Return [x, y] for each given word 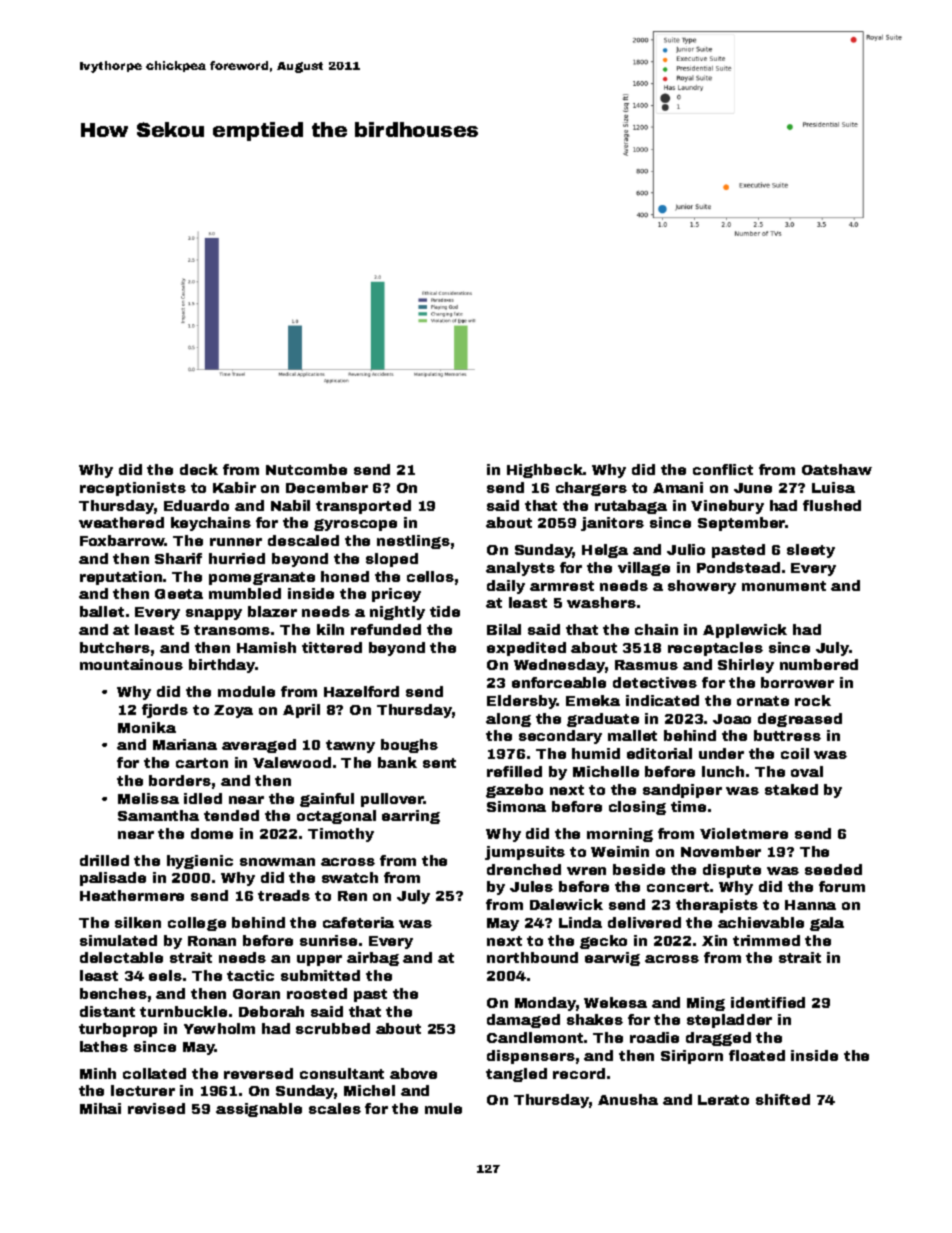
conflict [723, 469]
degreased [800, 720]
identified [768, 1002]
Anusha [628, 1099]
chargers [591, 489]
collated [154, 1073]
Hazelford [361, 691]
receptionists [133, 489]
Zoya [233, 711]
